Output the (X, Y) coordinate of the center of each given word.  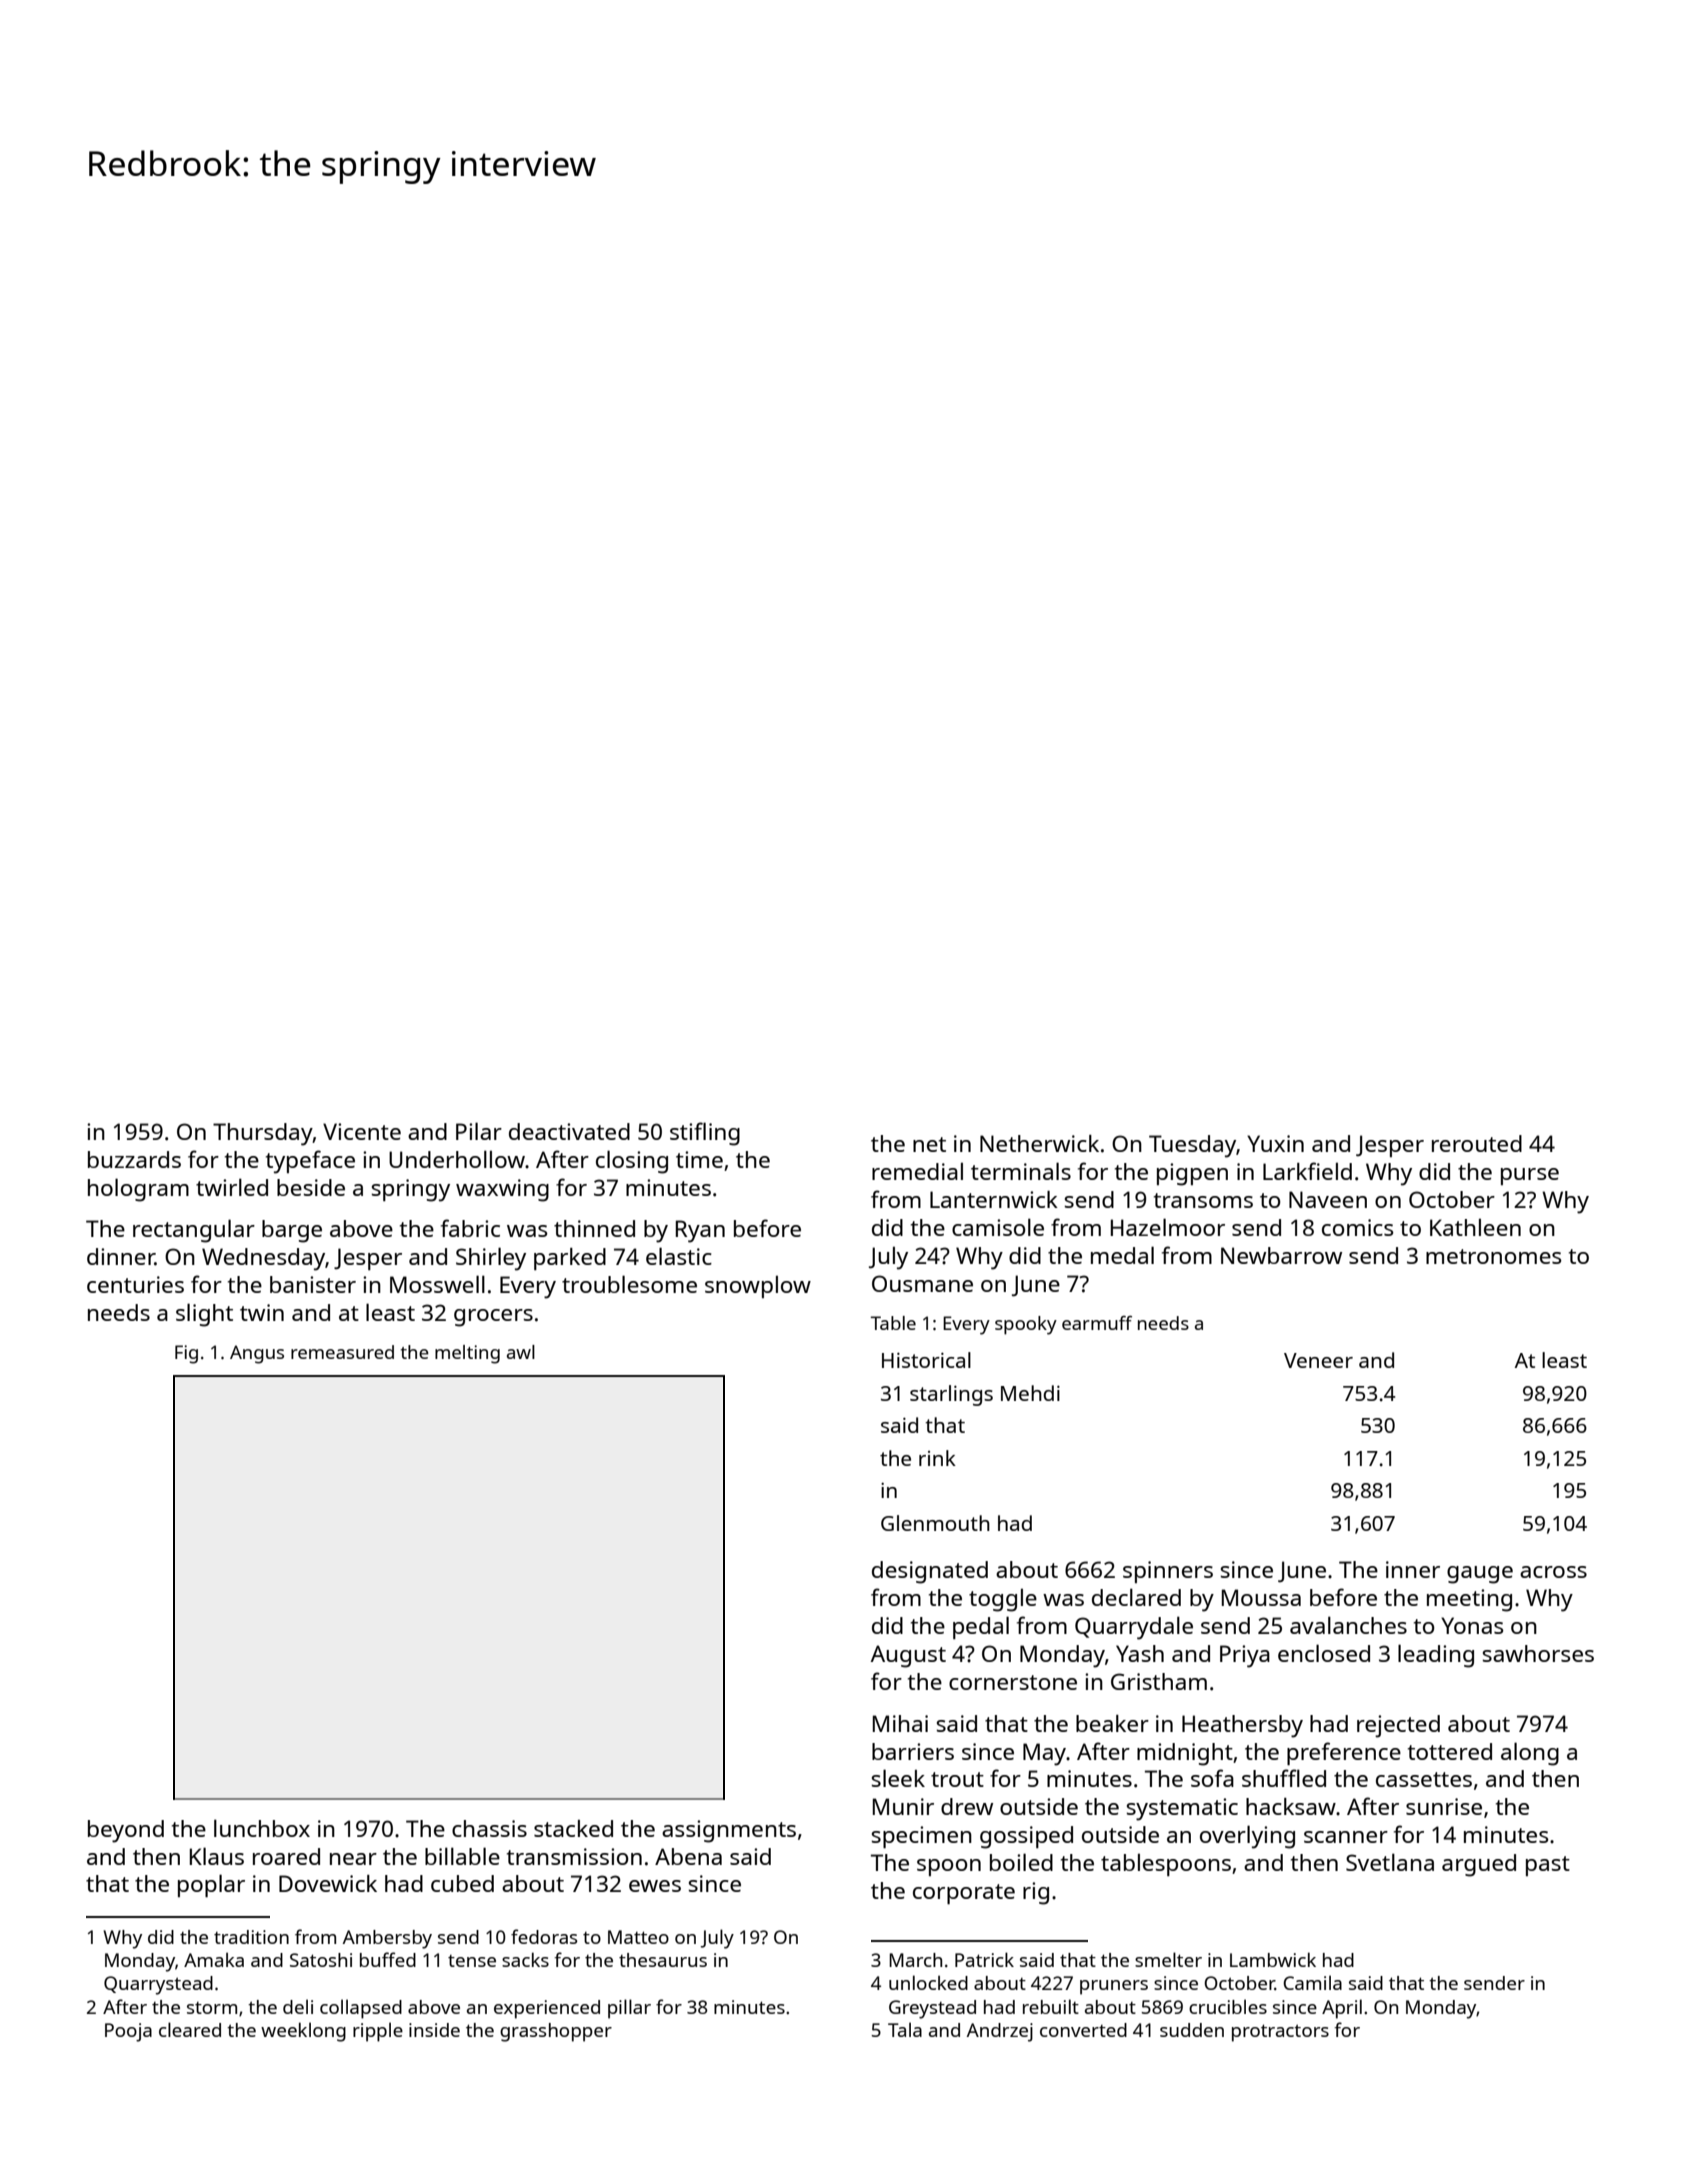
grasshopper (556, 2032)
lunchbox (262, 1828)
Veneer (1318, 1360)
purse (1530, 1176)
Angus (257, 1354)
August (908, 1656)
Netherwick (1039, 1143)
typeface (310, 1162)
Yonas (1472, 1625)
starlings (951, 1395)
